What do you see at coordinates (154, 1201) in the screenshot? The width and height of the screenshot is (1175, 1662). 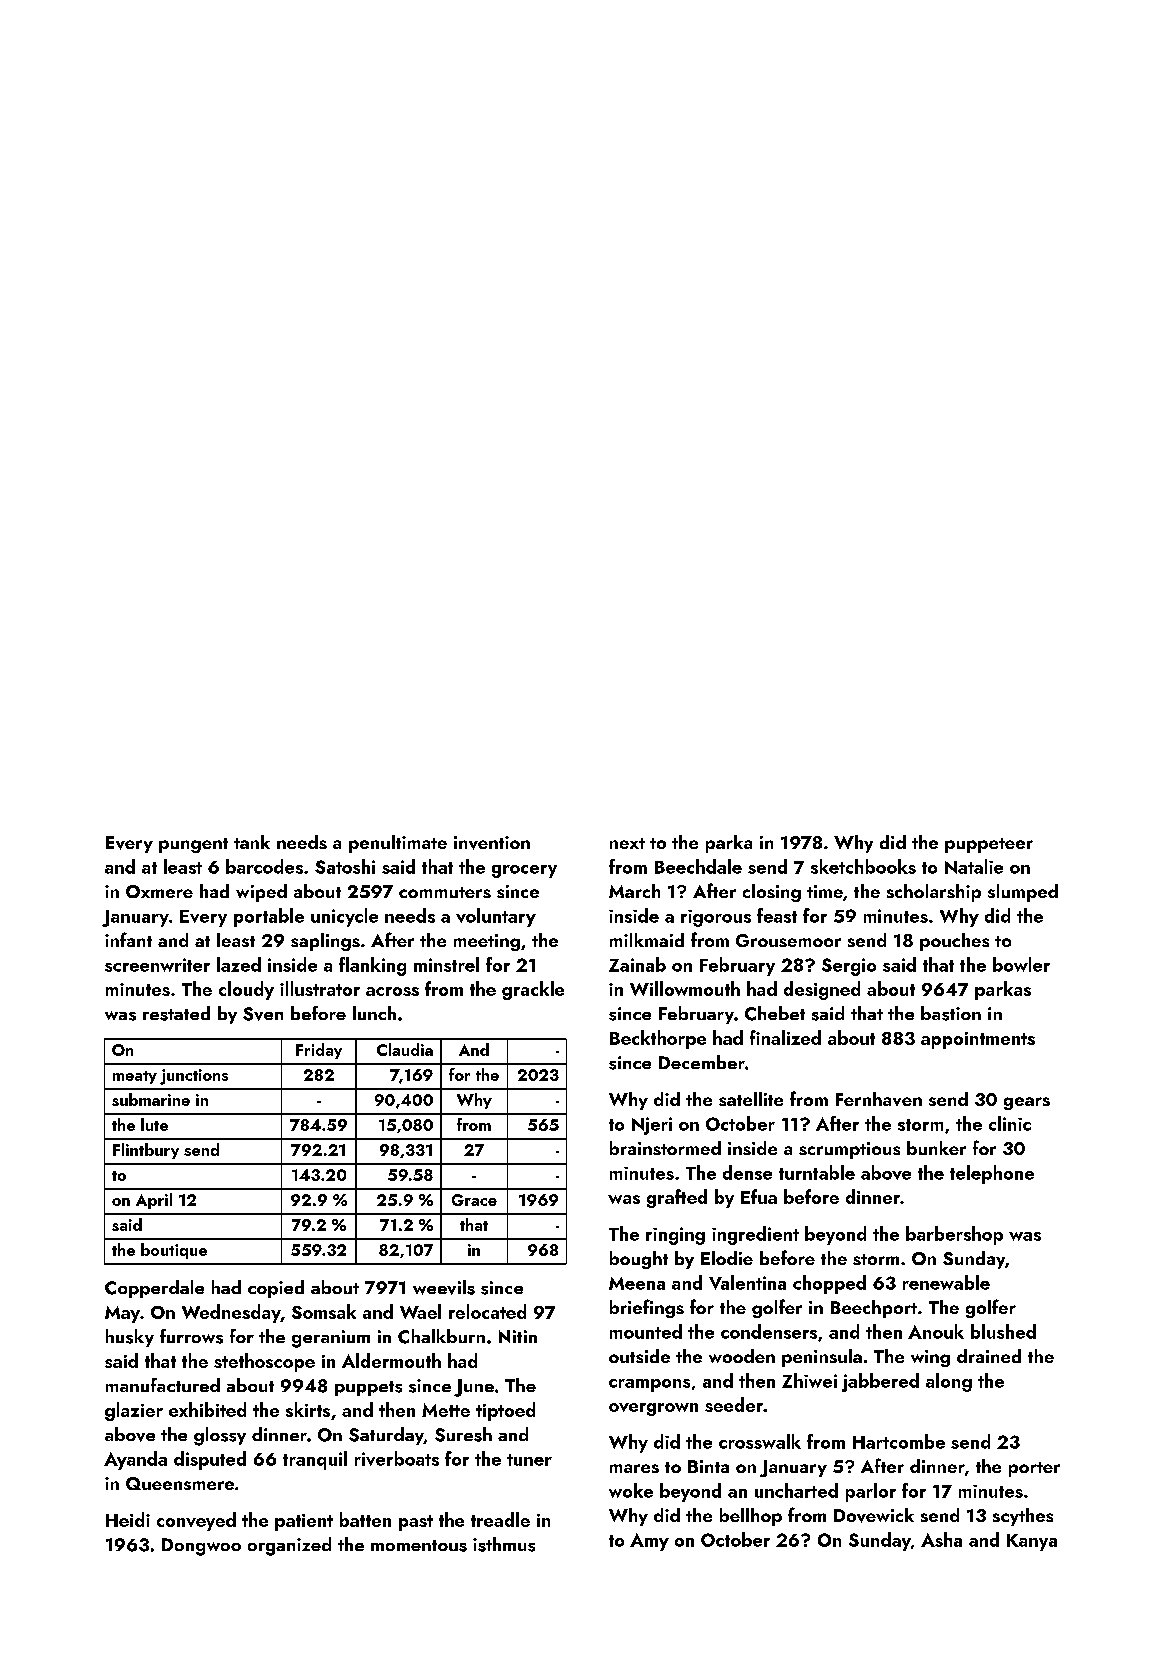 I see `April` at bounding box center [154, 1201].
